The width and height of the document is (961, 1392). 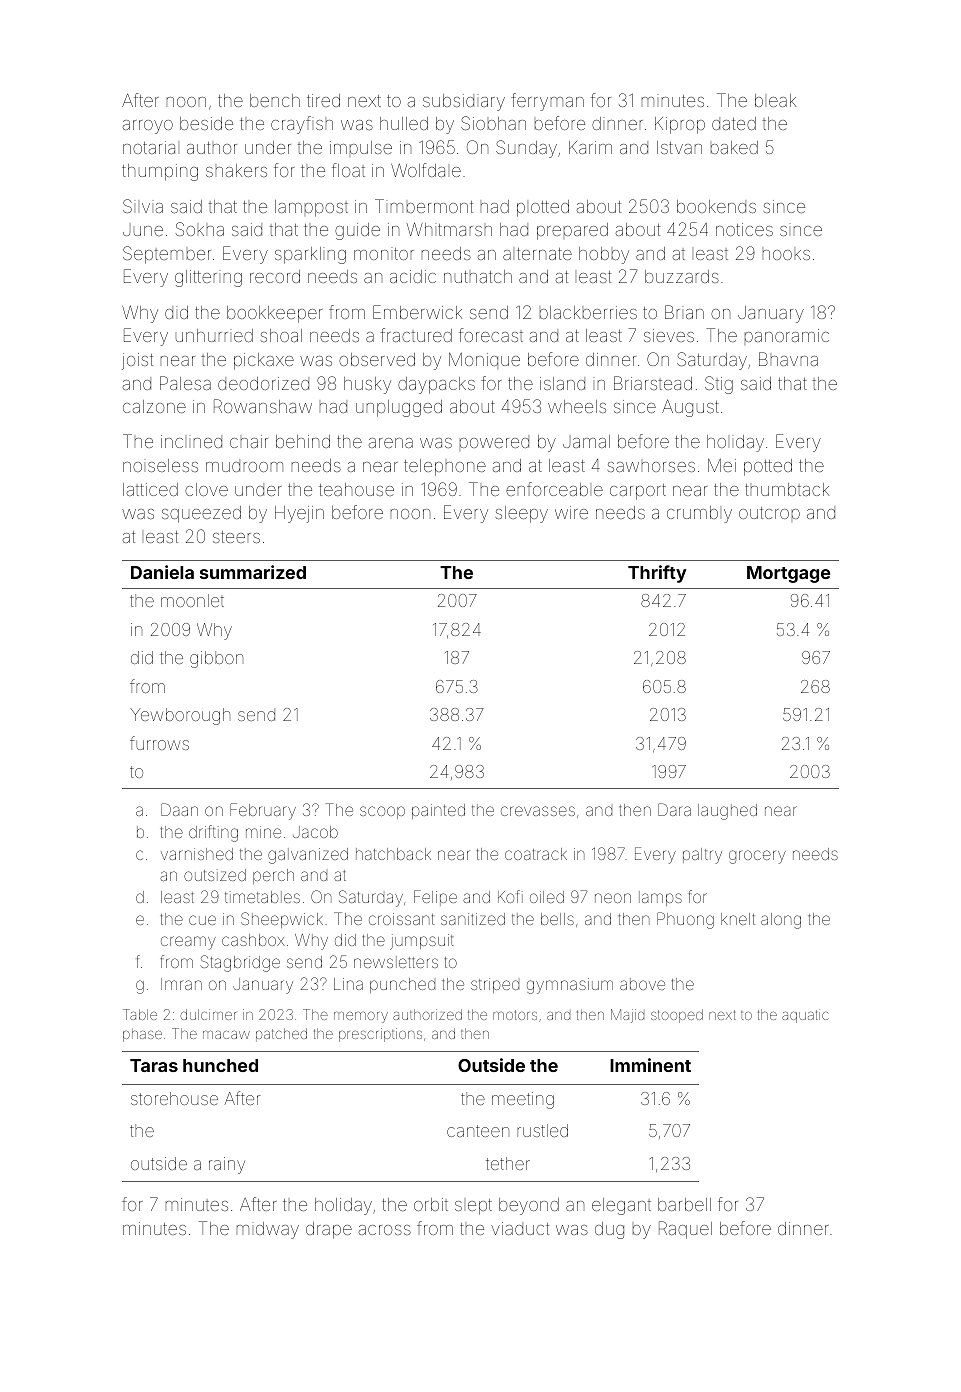 I want to click on sleepy, so click(x=522, y=514).
